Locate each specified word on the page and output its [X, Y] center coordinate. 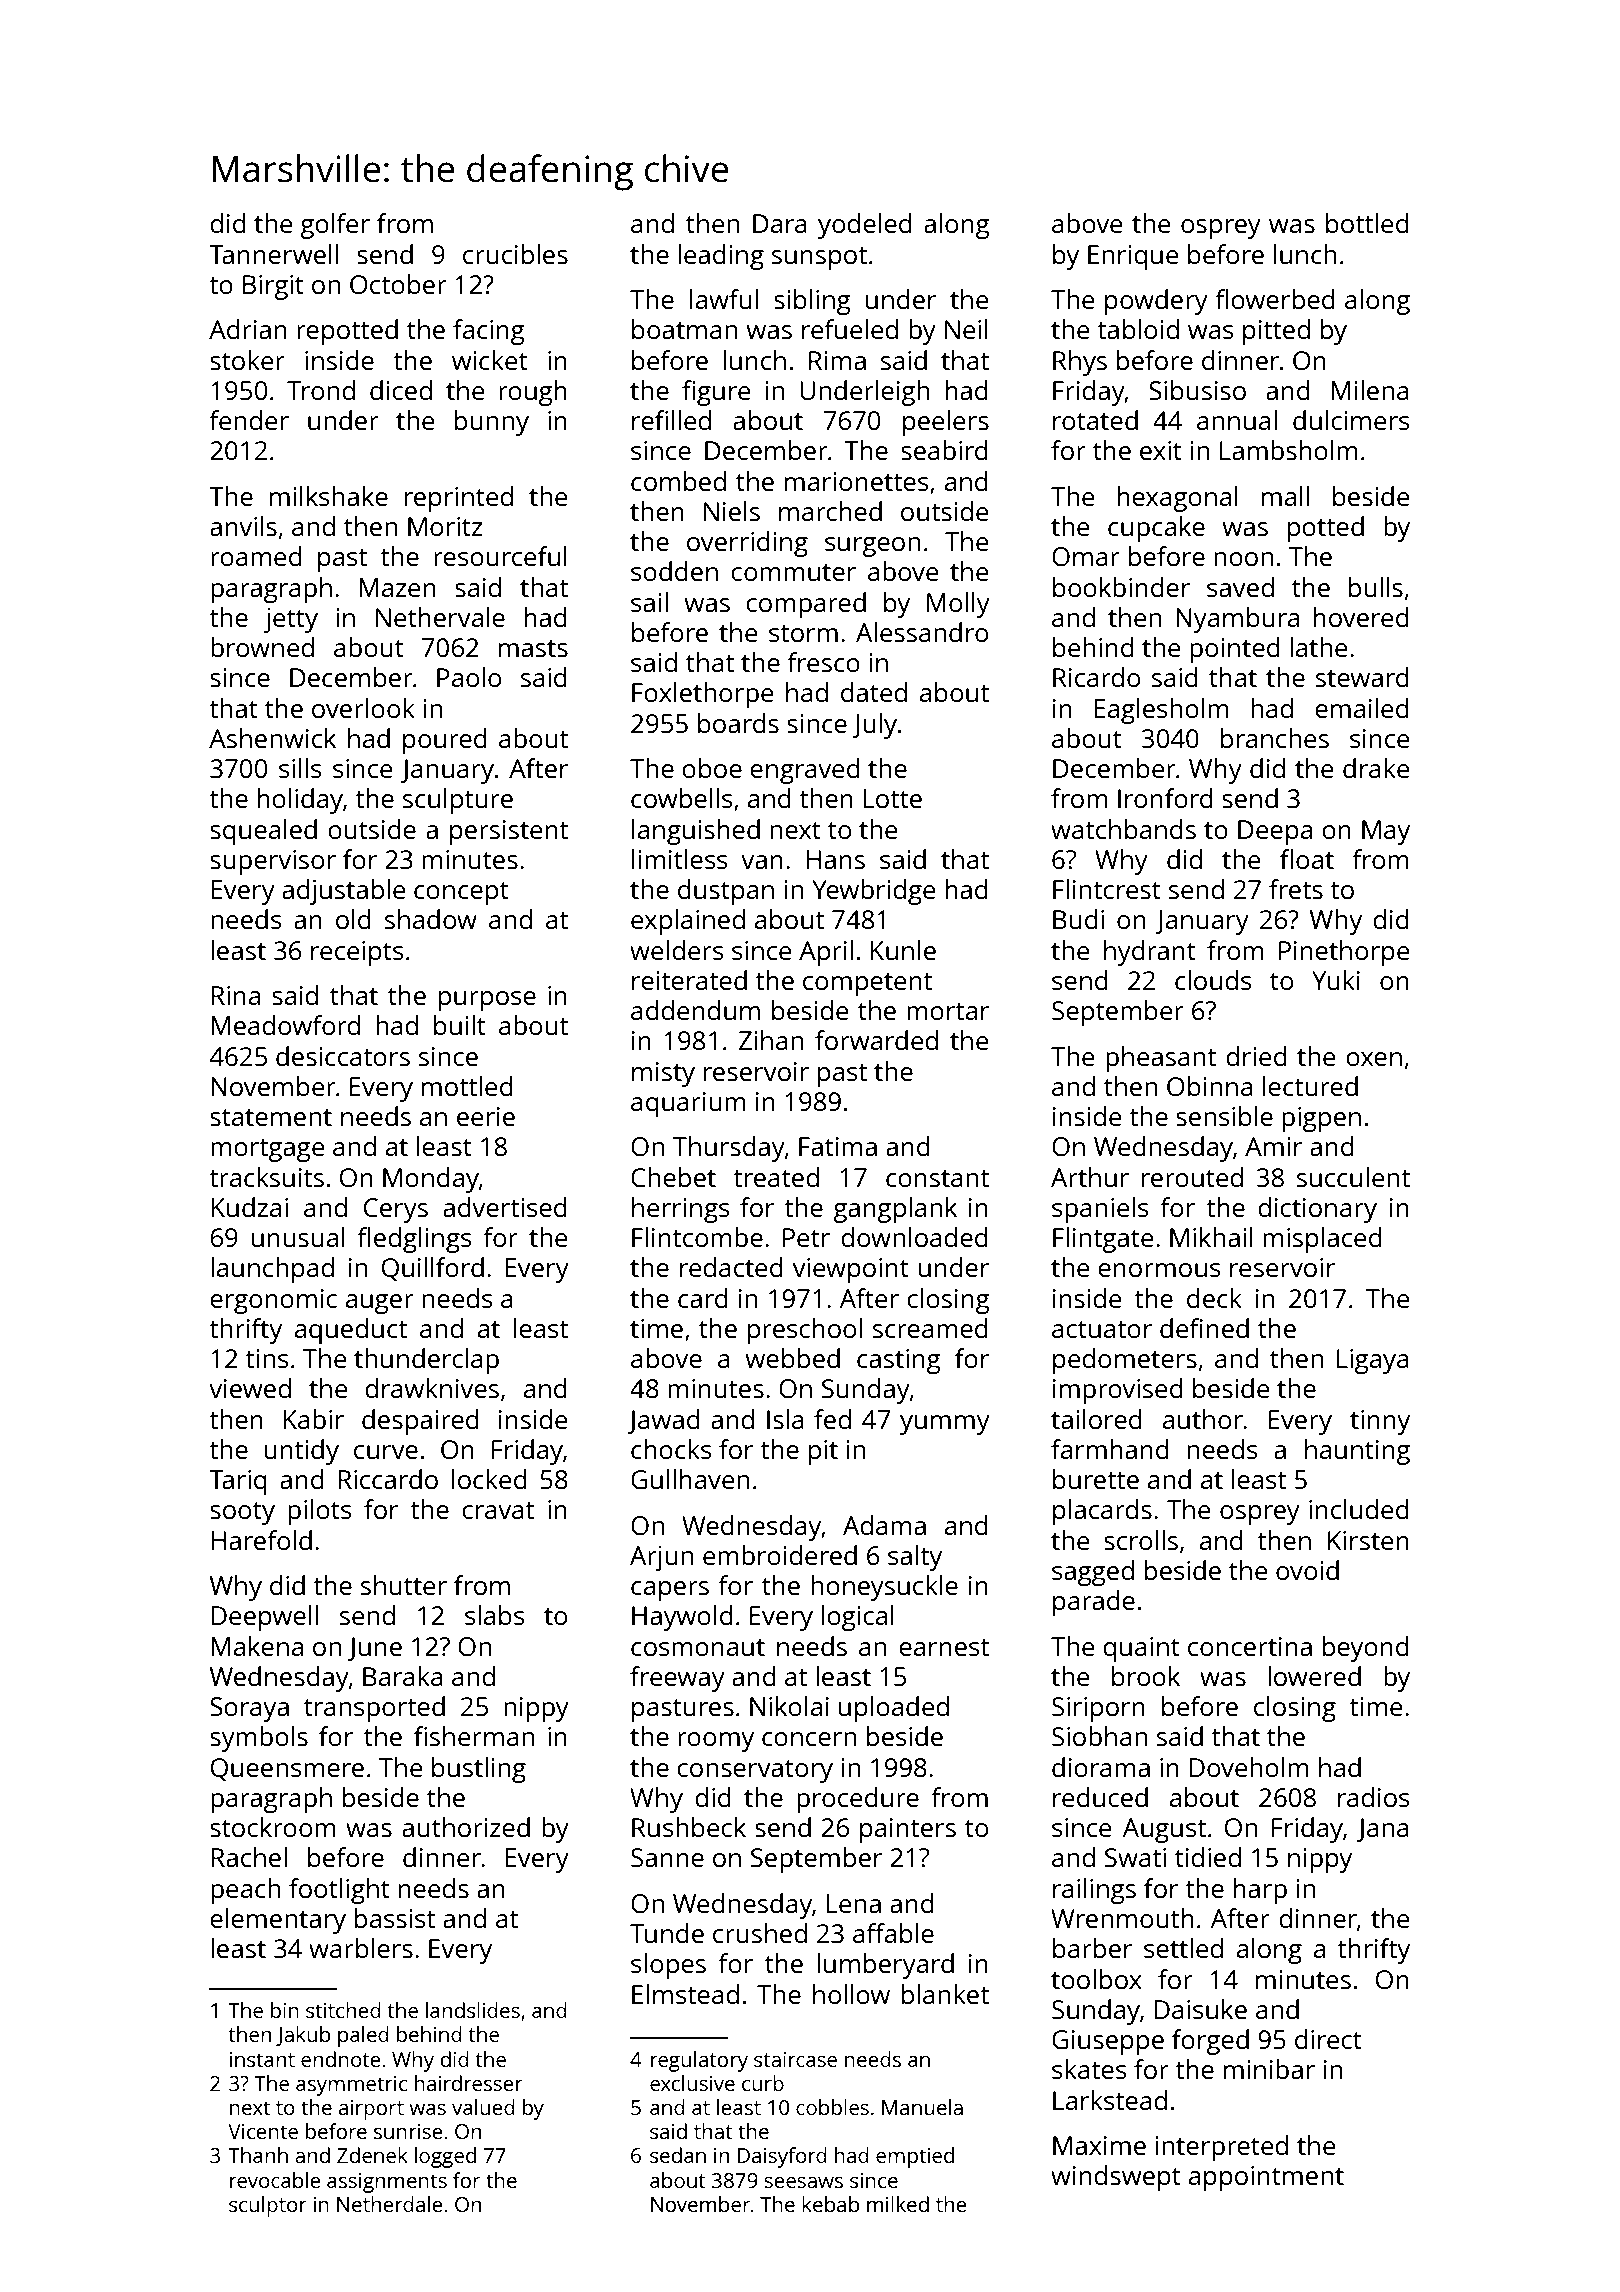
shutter [404, 1585]
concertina [1250, 1646]
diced [401, 390]
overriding [747, 544]
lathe [1319, 647]
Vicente [263, 2131]
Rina [236, 995]
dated [874, 692]
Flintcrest [1107, 889]
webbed [793, 1358]
